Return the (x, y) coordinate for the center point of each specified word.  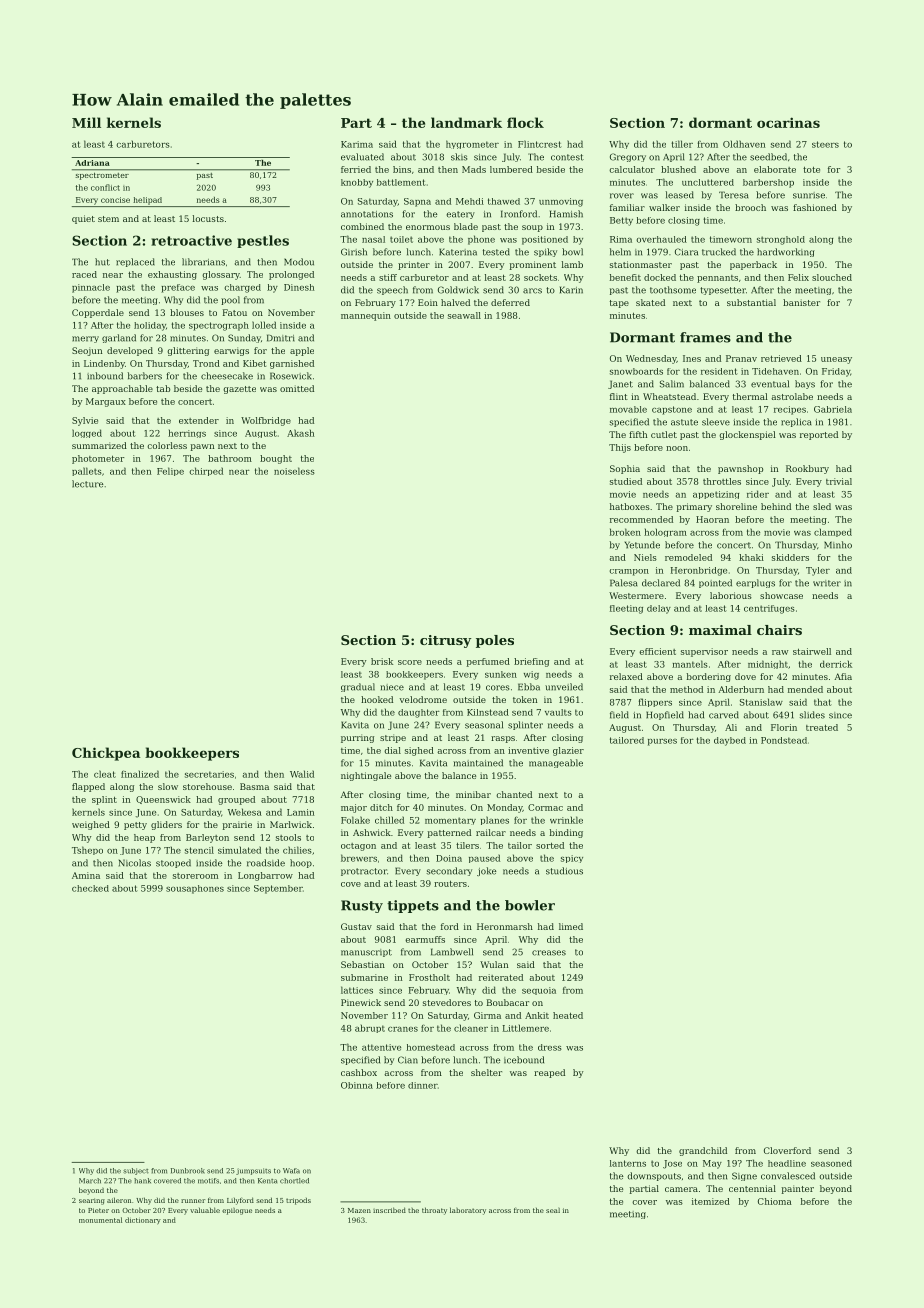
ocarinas (788, 122)
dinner (423, 1085)
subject (136, 1171)
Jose (672, 1164)
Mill (86, 122)
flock (525, 122)
